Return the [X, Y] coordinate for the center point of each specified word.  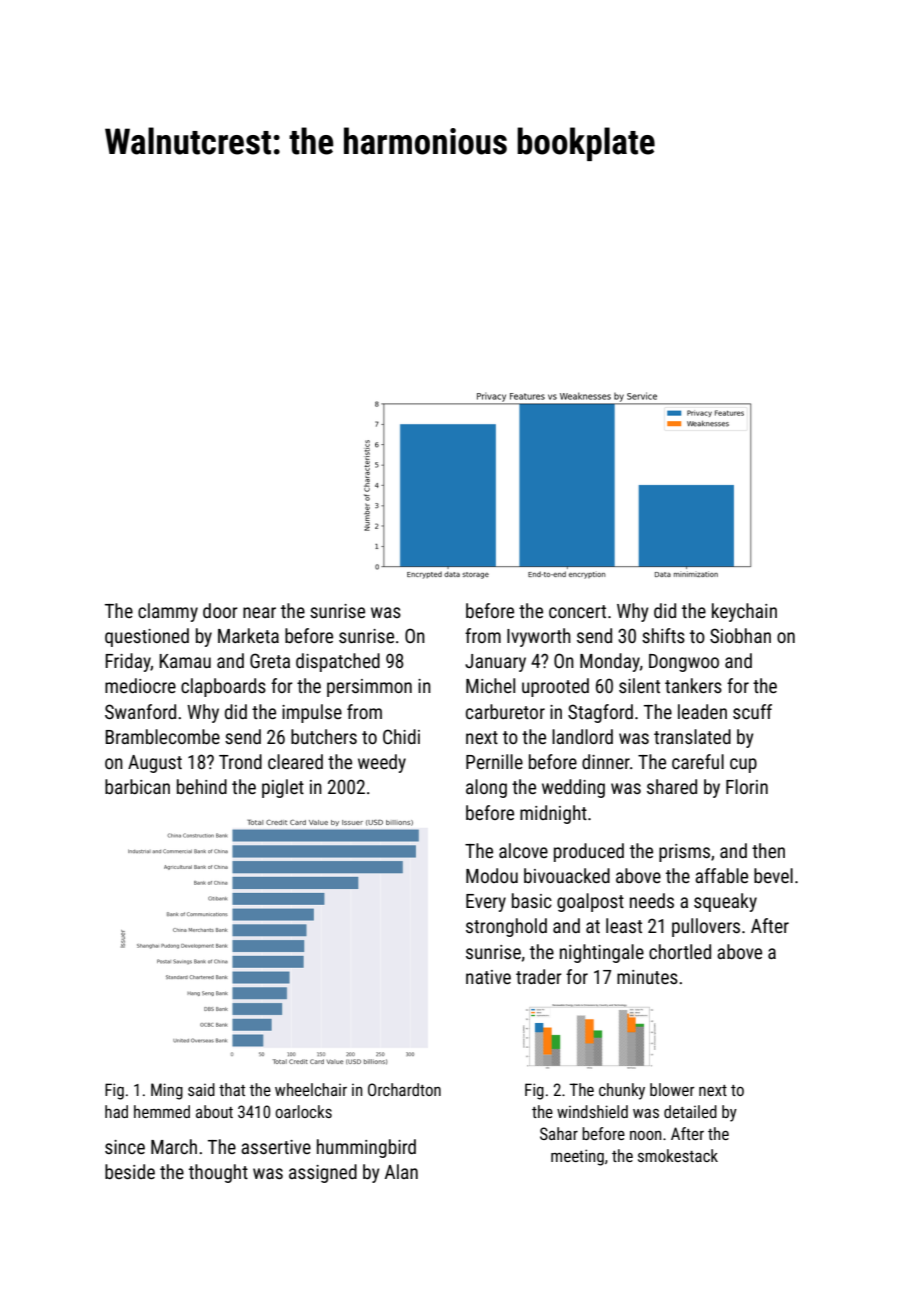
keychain [744, 612]
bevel [773, 875]
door [220, 610]
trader [539, 976]
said [201, 1089]
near [259, 612]
